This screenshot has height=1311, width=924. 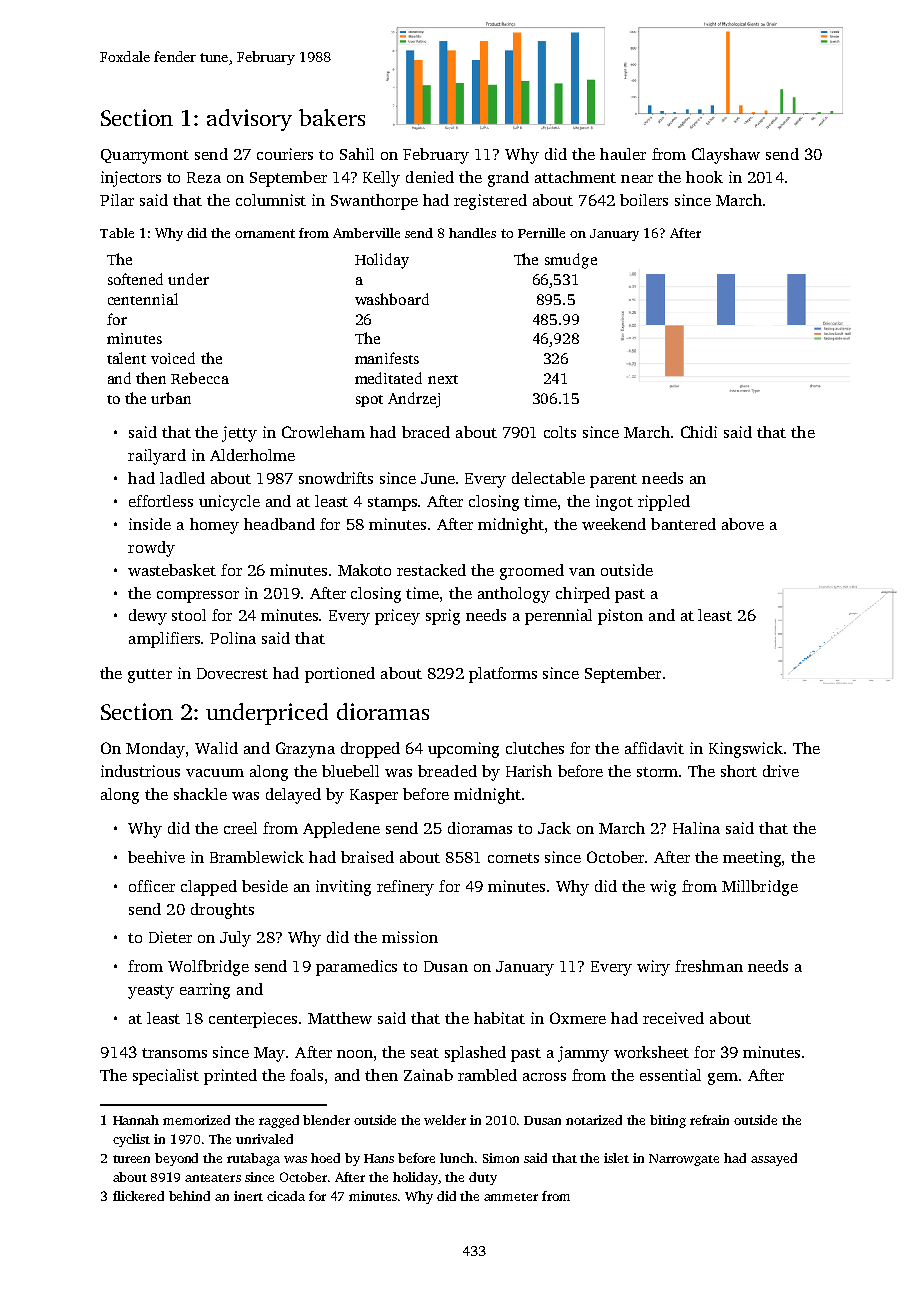 I want to click on unrivaled, so click(x=264, y=1139).
